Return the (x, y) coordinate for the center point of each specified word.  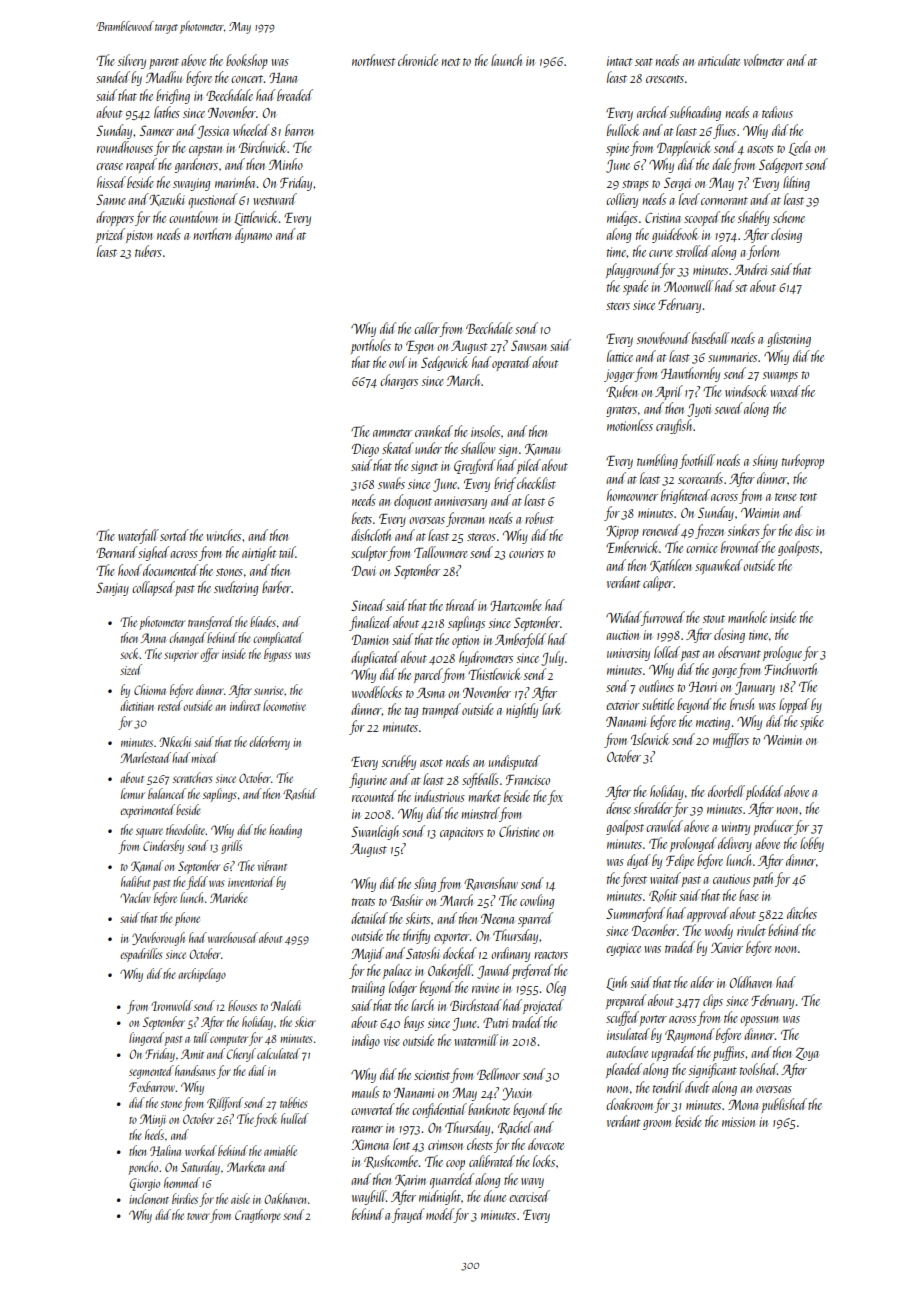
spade (635, 287)
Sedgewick (444, 363)
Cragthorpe (258, 1216)
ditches (802, 913)
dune (495, 1196)
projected (543, 1006)
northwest (373, 60)
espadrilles (141, 955)
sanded (113, 77)
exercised (529, 1196)
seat (644, 62)
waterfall (138, 536)
